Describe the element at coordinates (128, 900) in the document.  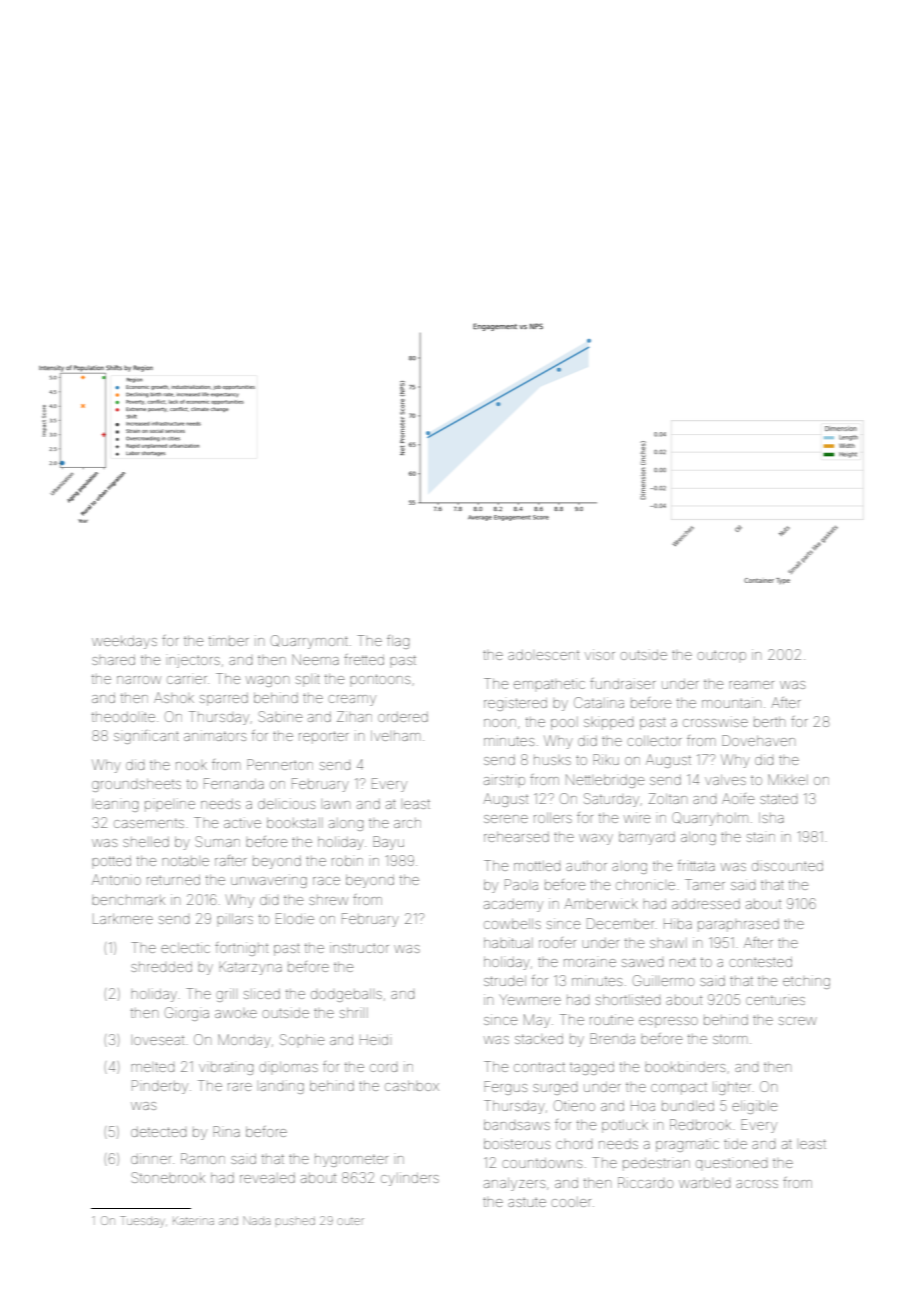
I see `benchmark` at that location.
